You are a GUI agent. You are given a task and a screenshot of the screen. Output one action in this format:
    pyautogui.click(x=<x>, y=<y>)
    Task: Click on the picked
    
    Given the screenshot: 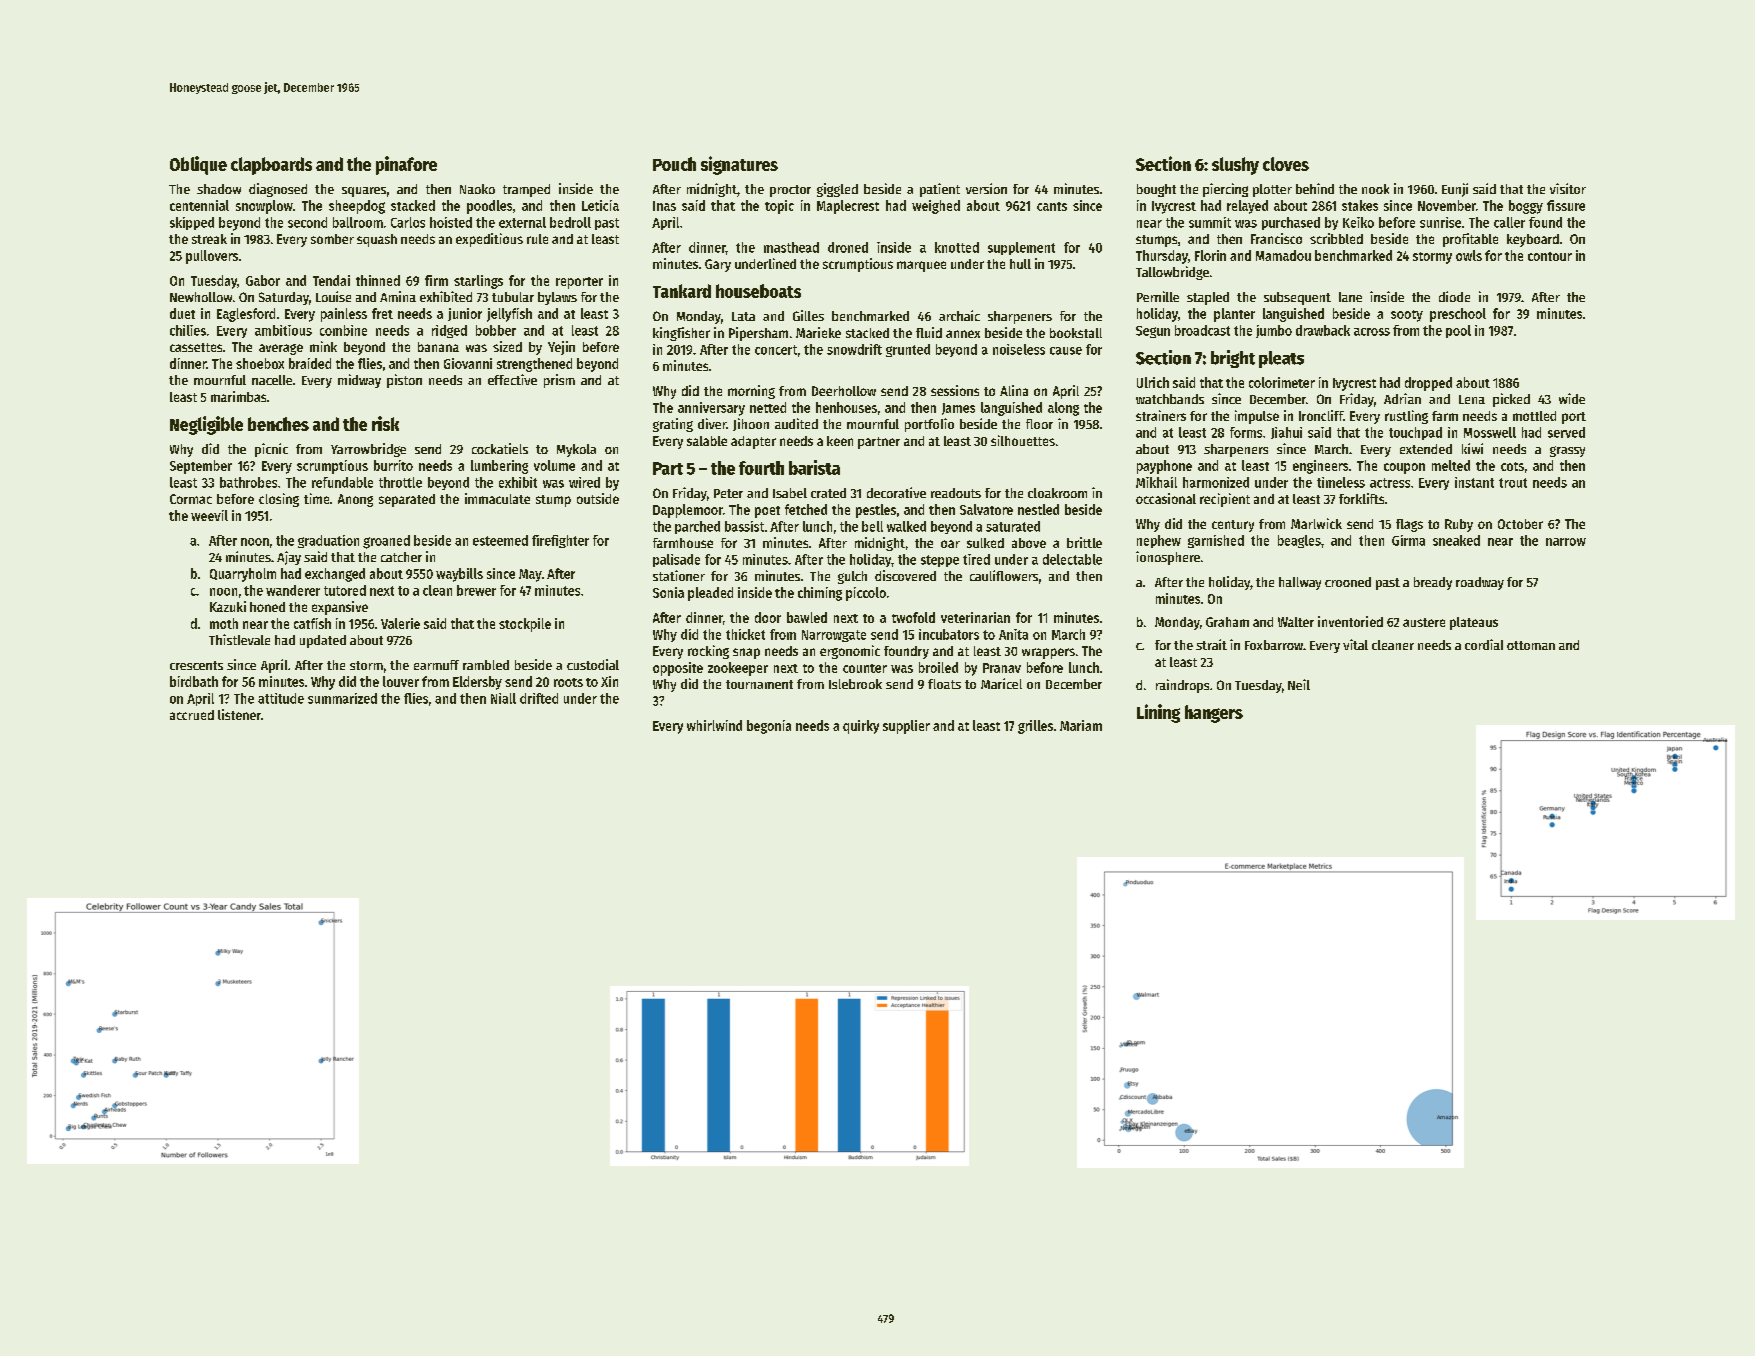 What is the action you would take?
    pyautogui.click(x=1511, y=400)
